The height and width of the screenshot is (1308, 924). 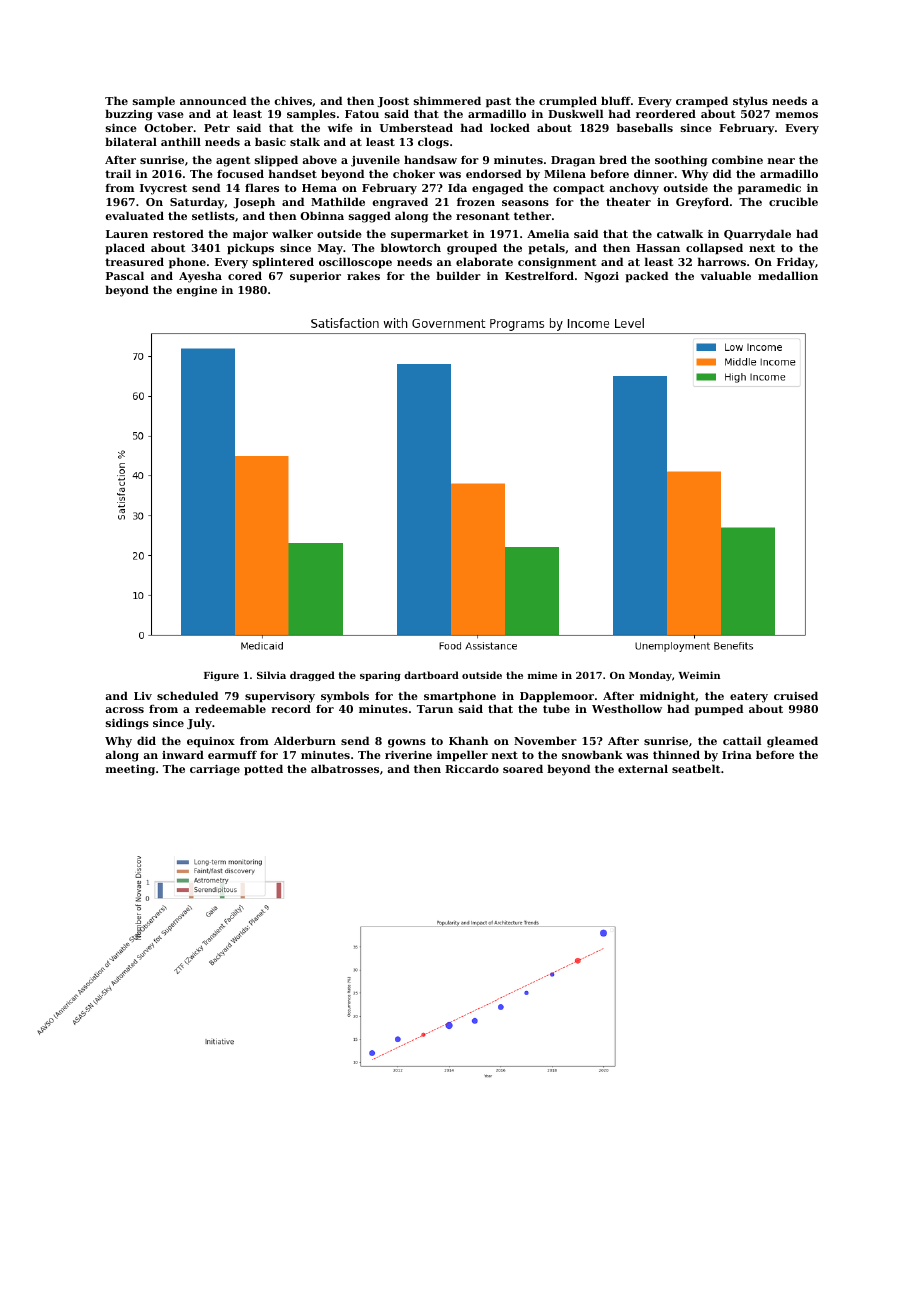 I want to click on mime, so click(x=542, y=675).
